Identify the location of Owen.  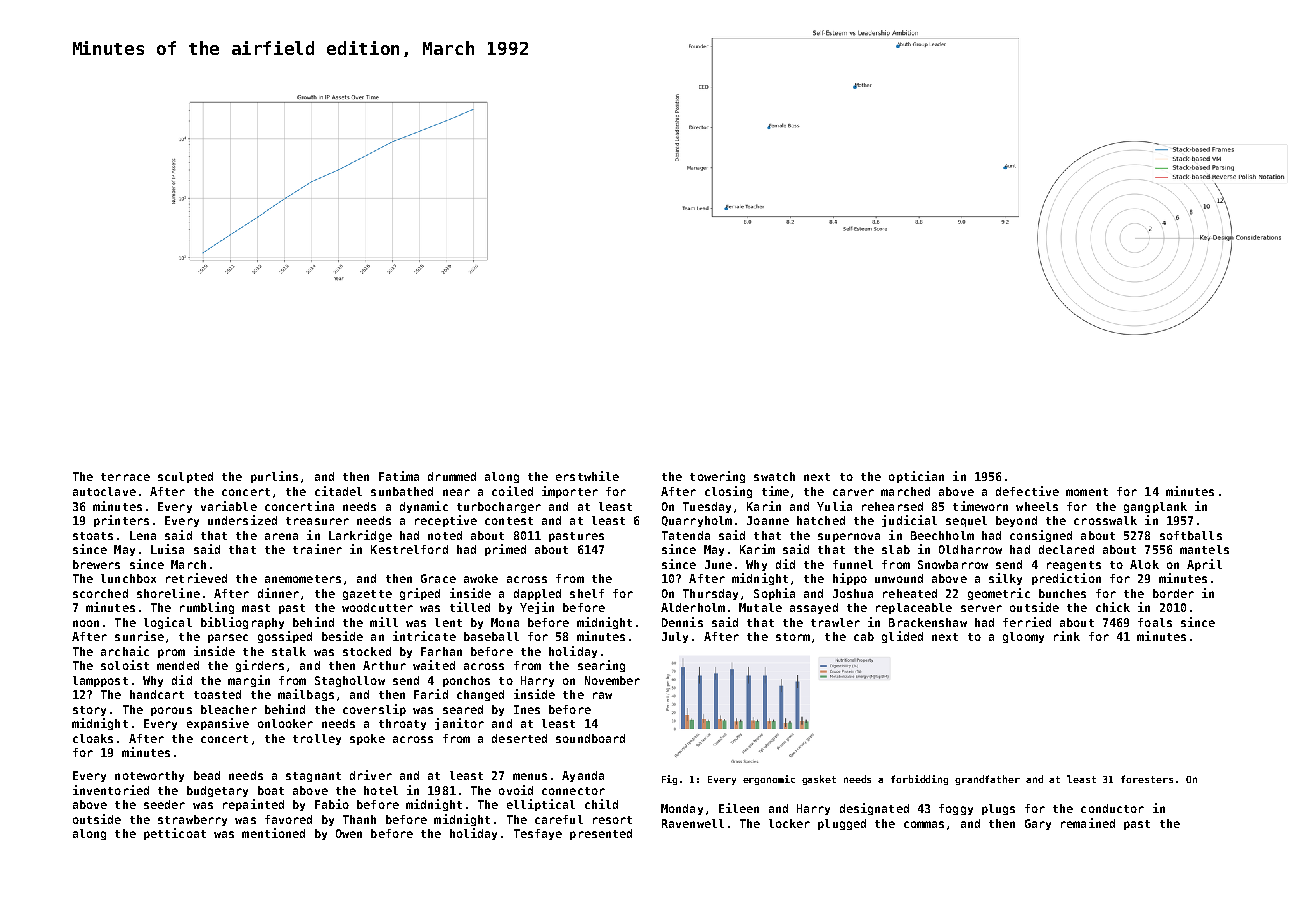
(349, 833).
